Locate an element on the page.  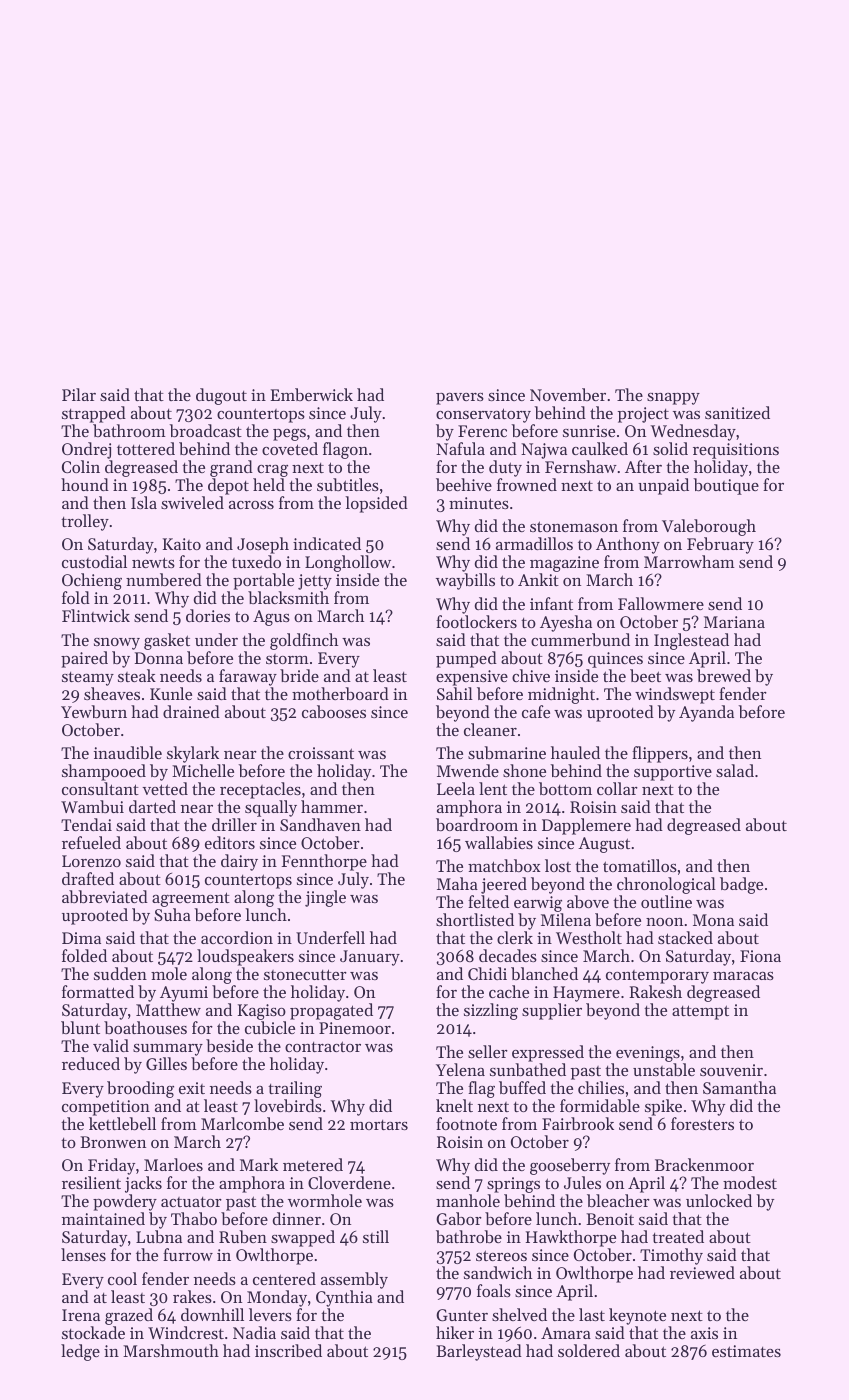
pavers is located at coordinates (460, 399).
